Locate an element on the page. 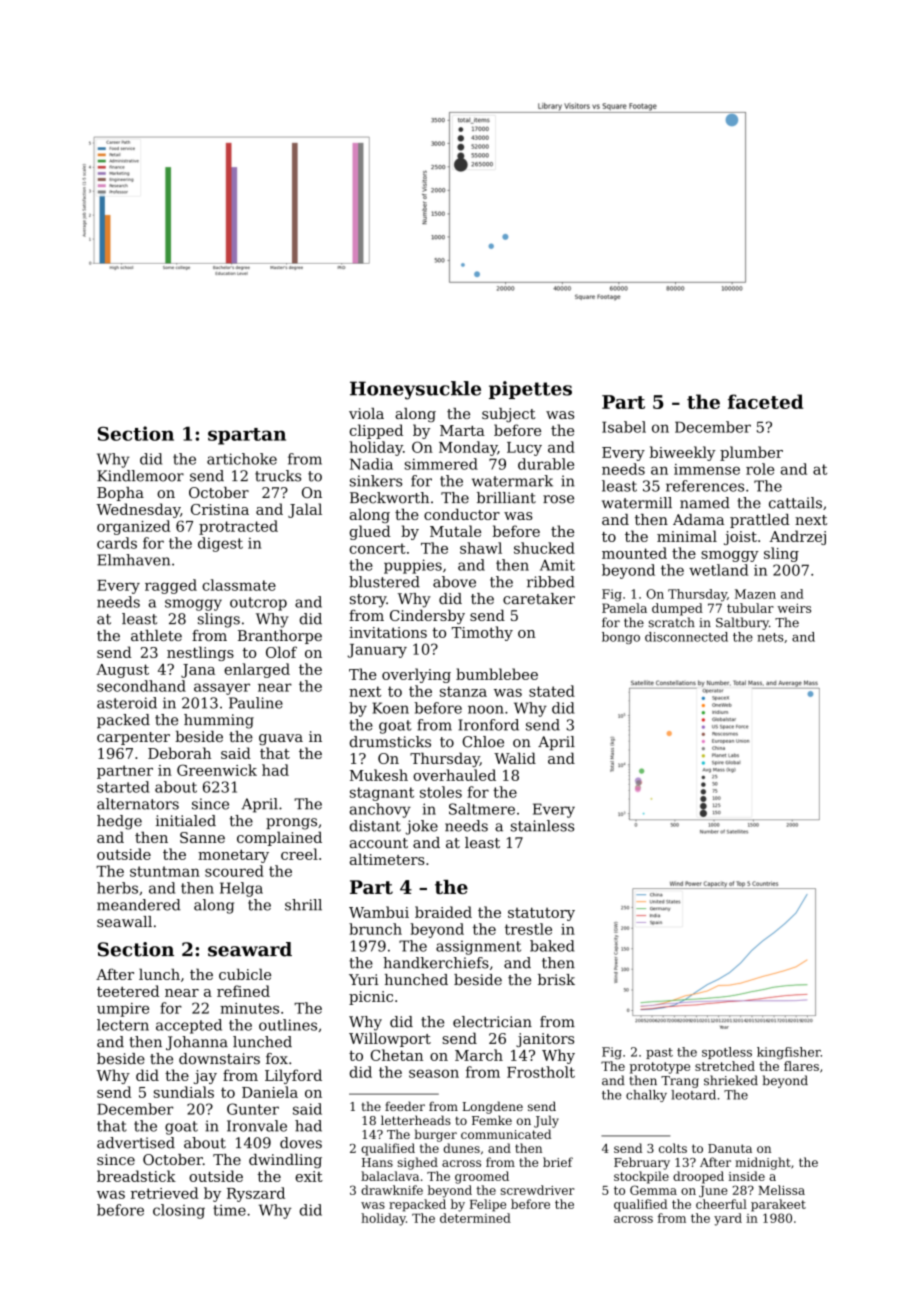  classmate is located at coordinates (239, 585).
